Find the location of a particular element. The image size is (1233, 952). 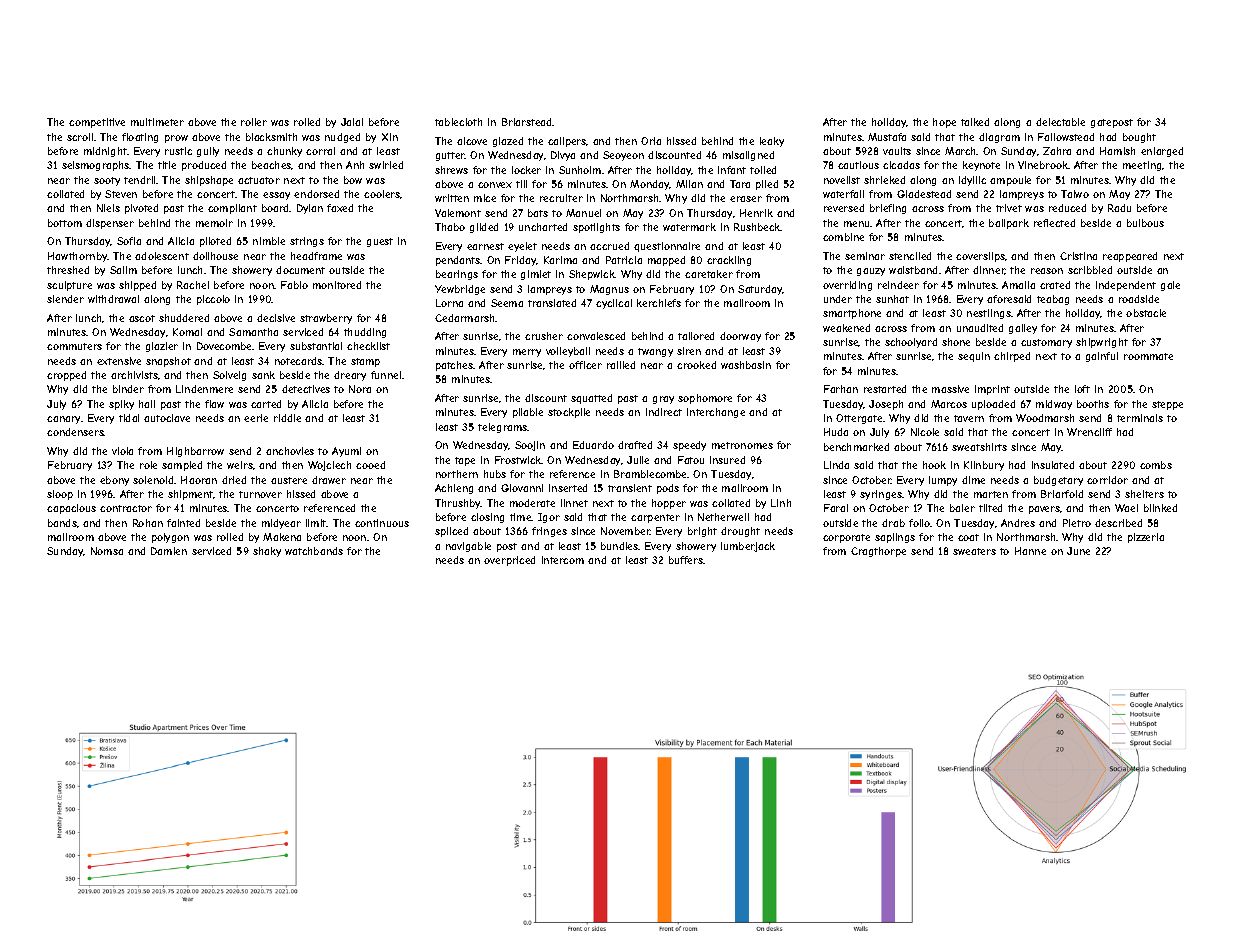

Divya is located at coordinates (563, 156).
